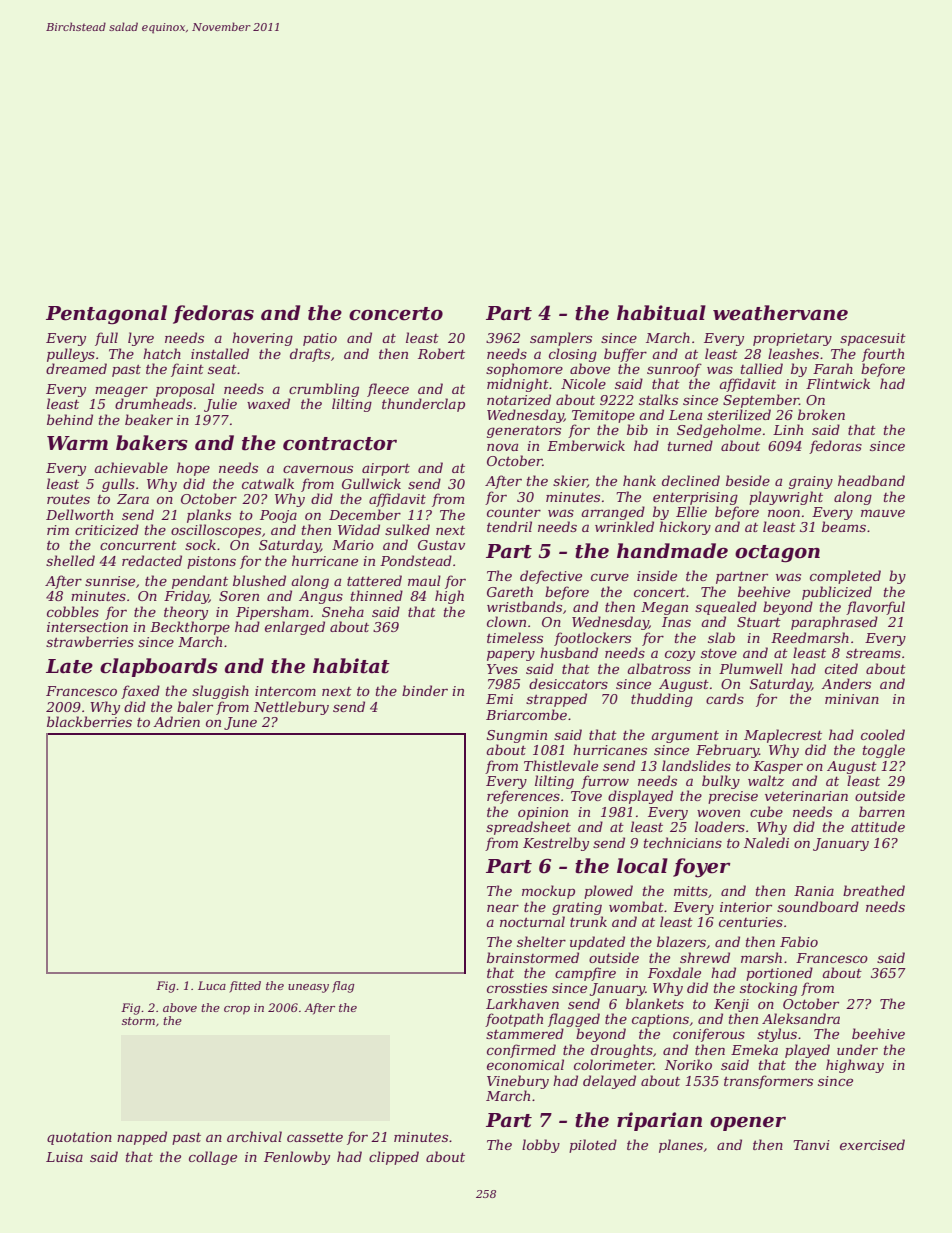 The image size is (952, 1233). What do you see at coordinates (441, 353) in the screenshot?
I see `Robert` at bounding box center [441, 353].
